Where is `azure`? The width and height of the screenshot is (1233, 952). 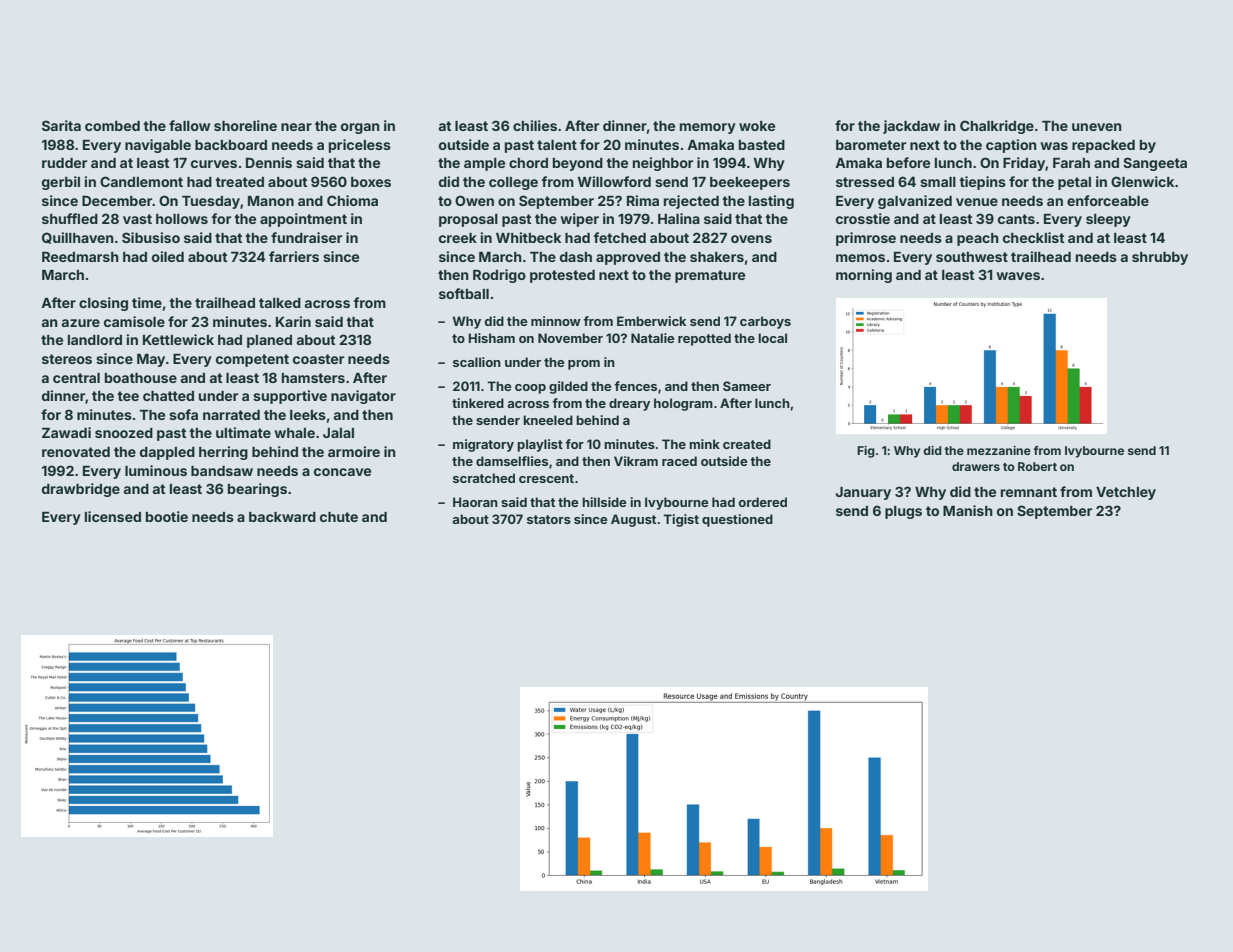 azure is located at coordinates (80, 323).
